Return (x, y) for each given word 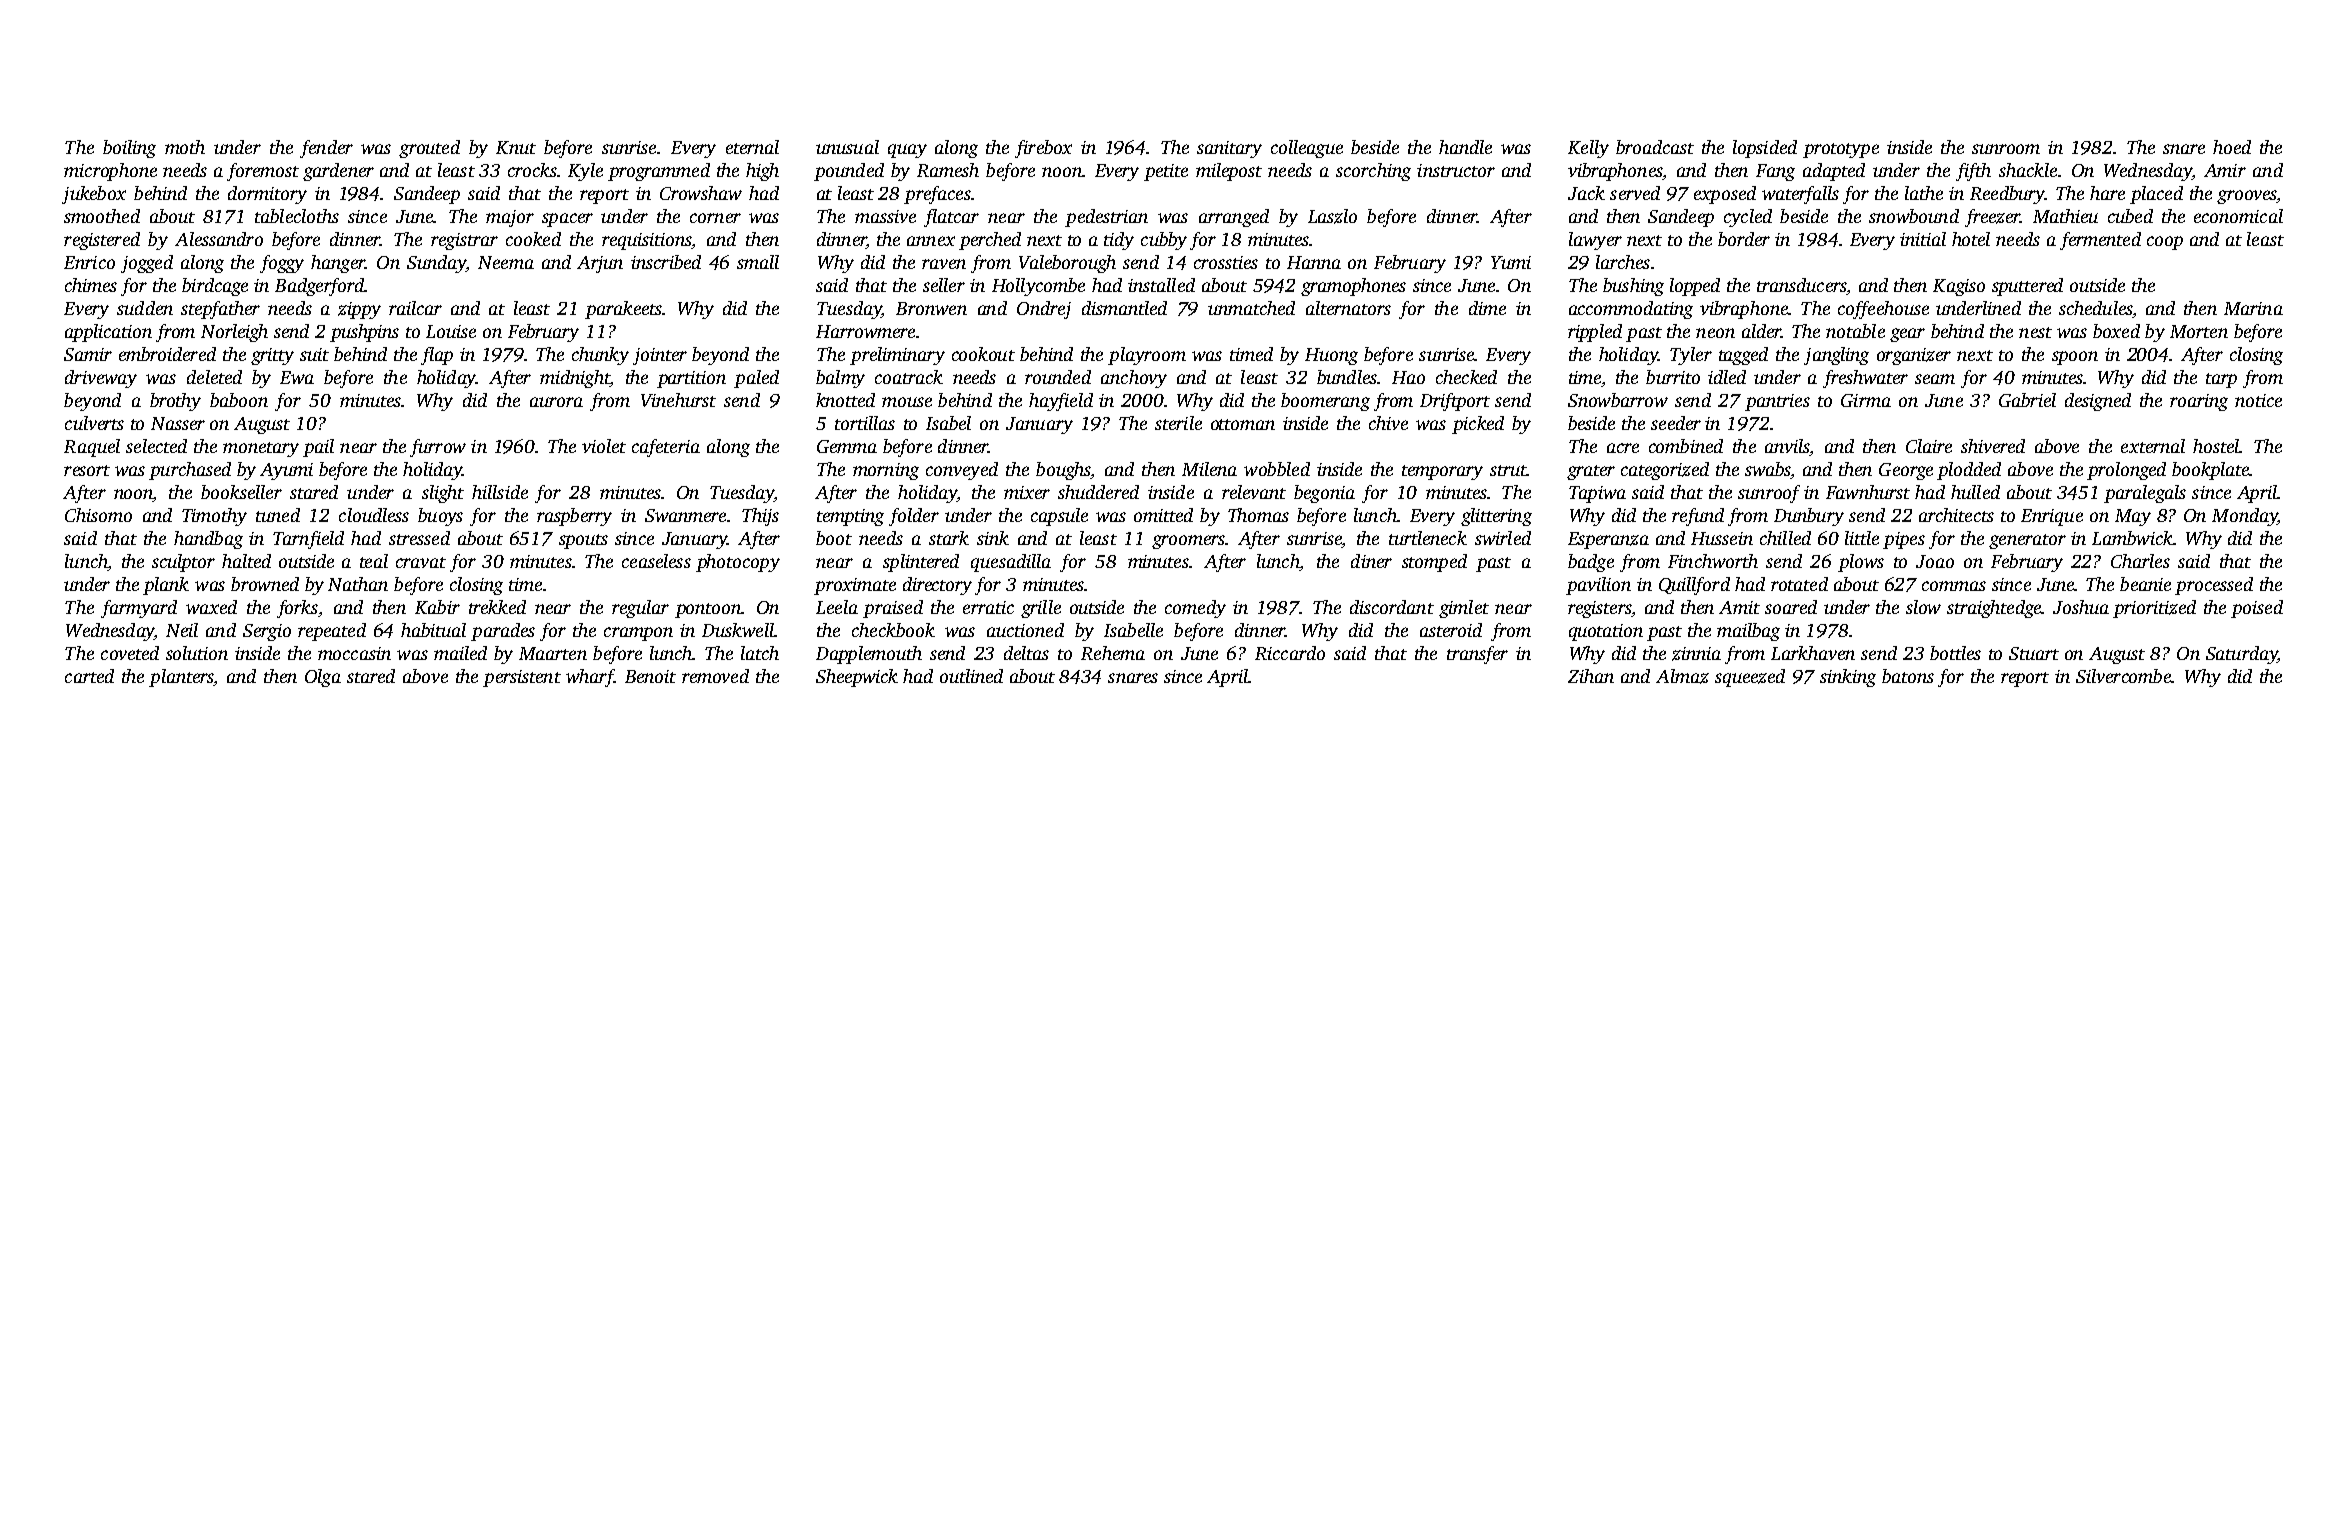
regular (640, 609)
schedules (2095, 308)
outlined (971, 676)
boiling (129, 149)
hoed (2232, 147)
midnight (575, 379)
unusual (847, 147)
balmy (840, 379)
